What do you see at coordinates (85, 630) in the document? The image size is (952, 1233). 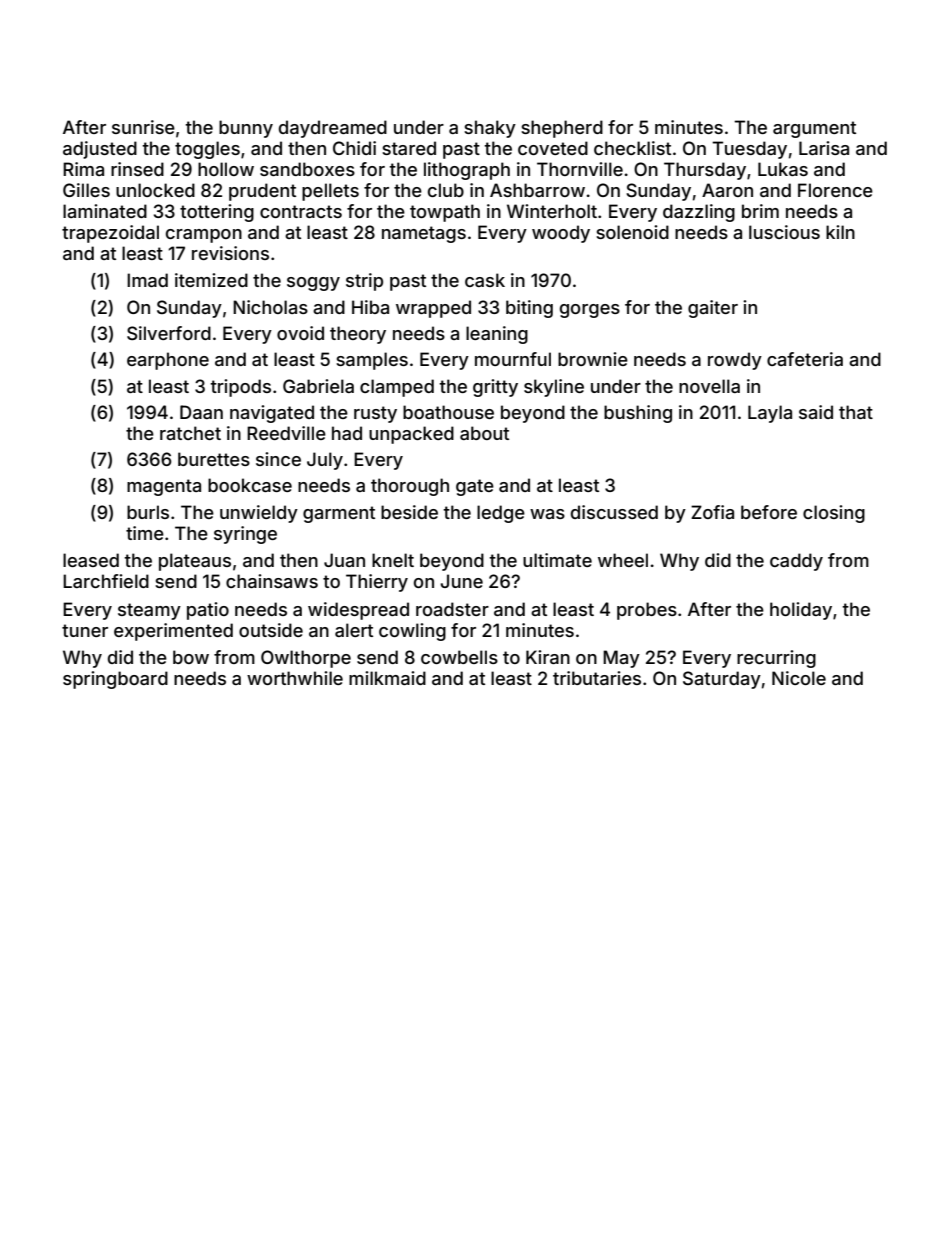 I see `tuner` at bounding box center [85, 630].
